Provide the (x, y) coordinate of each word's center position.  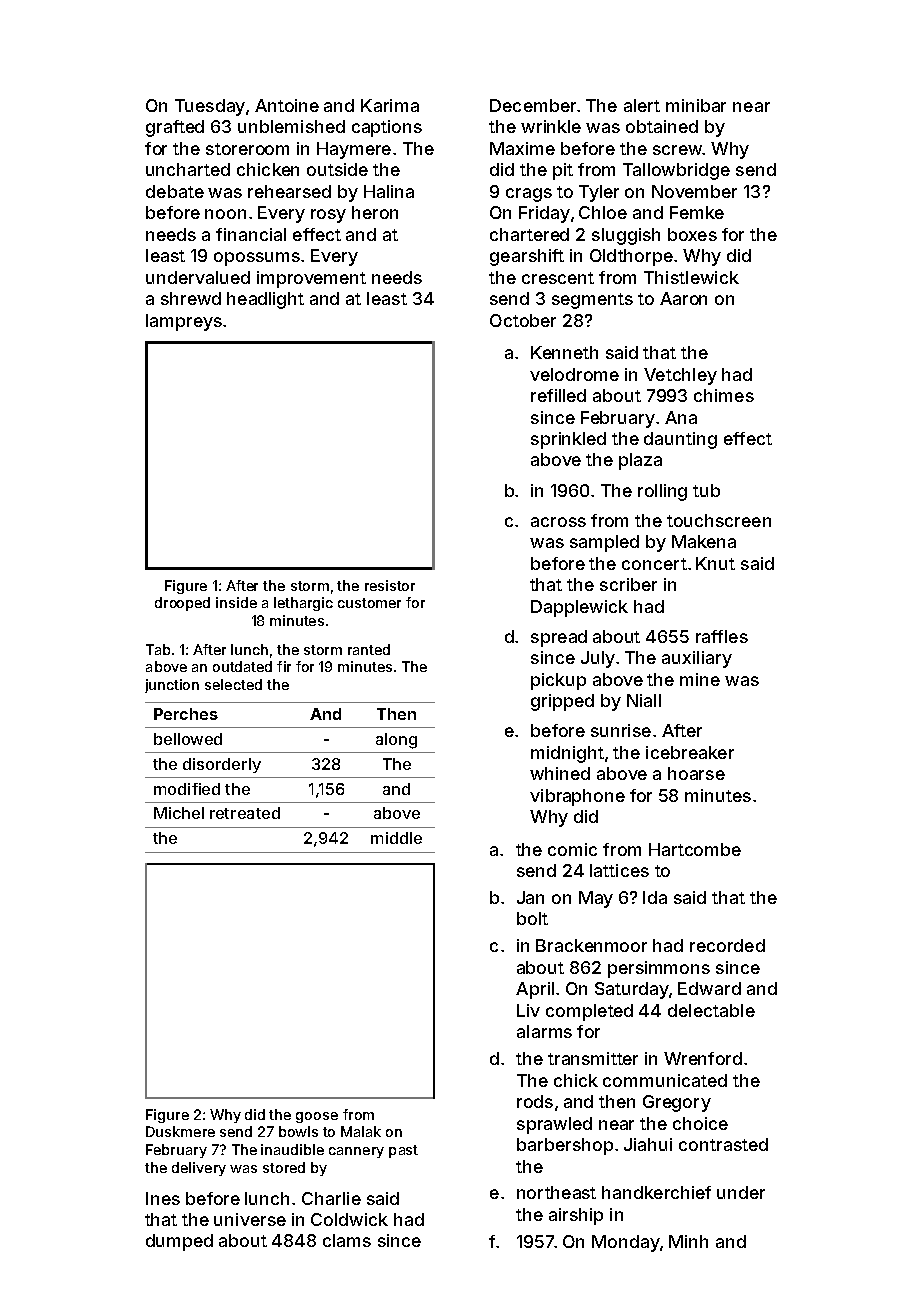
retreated (245, 813)
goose (317, 1117)
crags (529, 195)
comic (572, 849)
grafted (175, 128)
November (694, 191)
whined (560, 773)
